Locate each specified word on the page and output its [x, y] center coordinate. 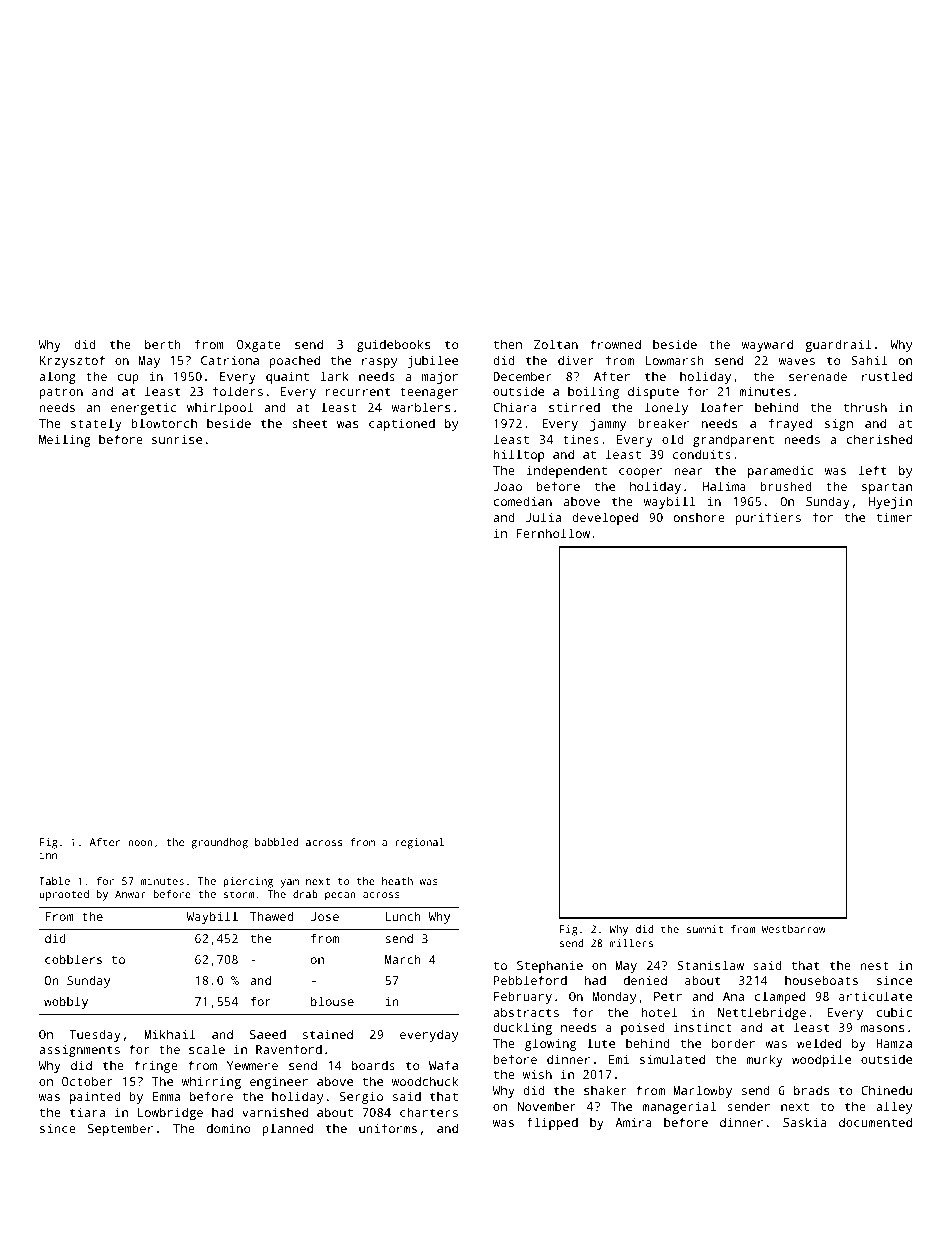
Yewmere [252, 1065]
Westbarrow [793, 929]
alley [894, 1107]
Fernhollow [553, 533]
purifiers [768, 518]
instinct [703, 1027]
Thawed [271, 916]
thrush [865, 407]
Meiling [64, 440]
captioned [402, 424]
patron [61, 393]
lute [601, 1043]
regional [419, 843]
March [403, 959]
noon [140, 843]
